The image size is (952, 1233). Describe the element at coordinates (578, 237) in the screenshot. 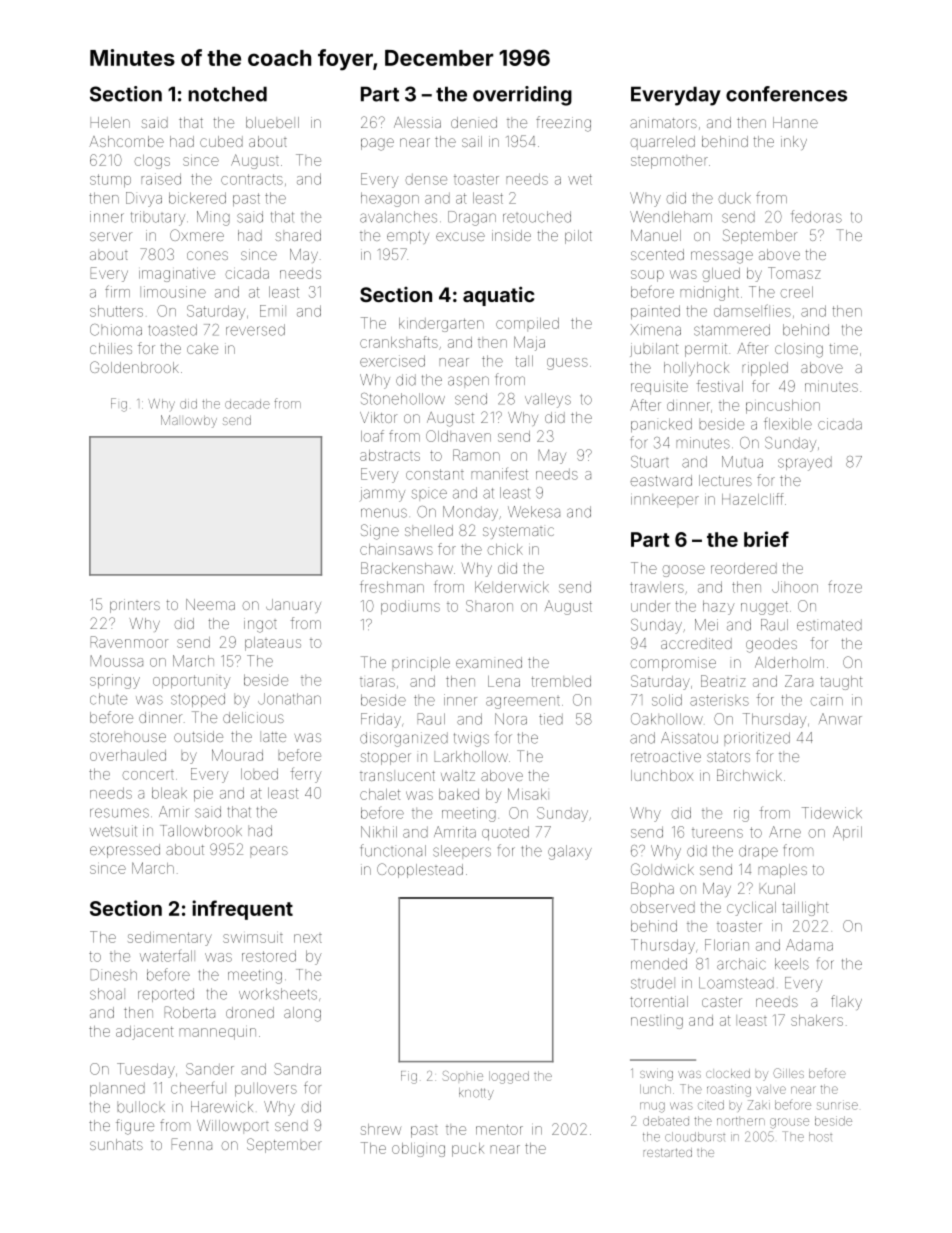

I see `pilot` at that location.
